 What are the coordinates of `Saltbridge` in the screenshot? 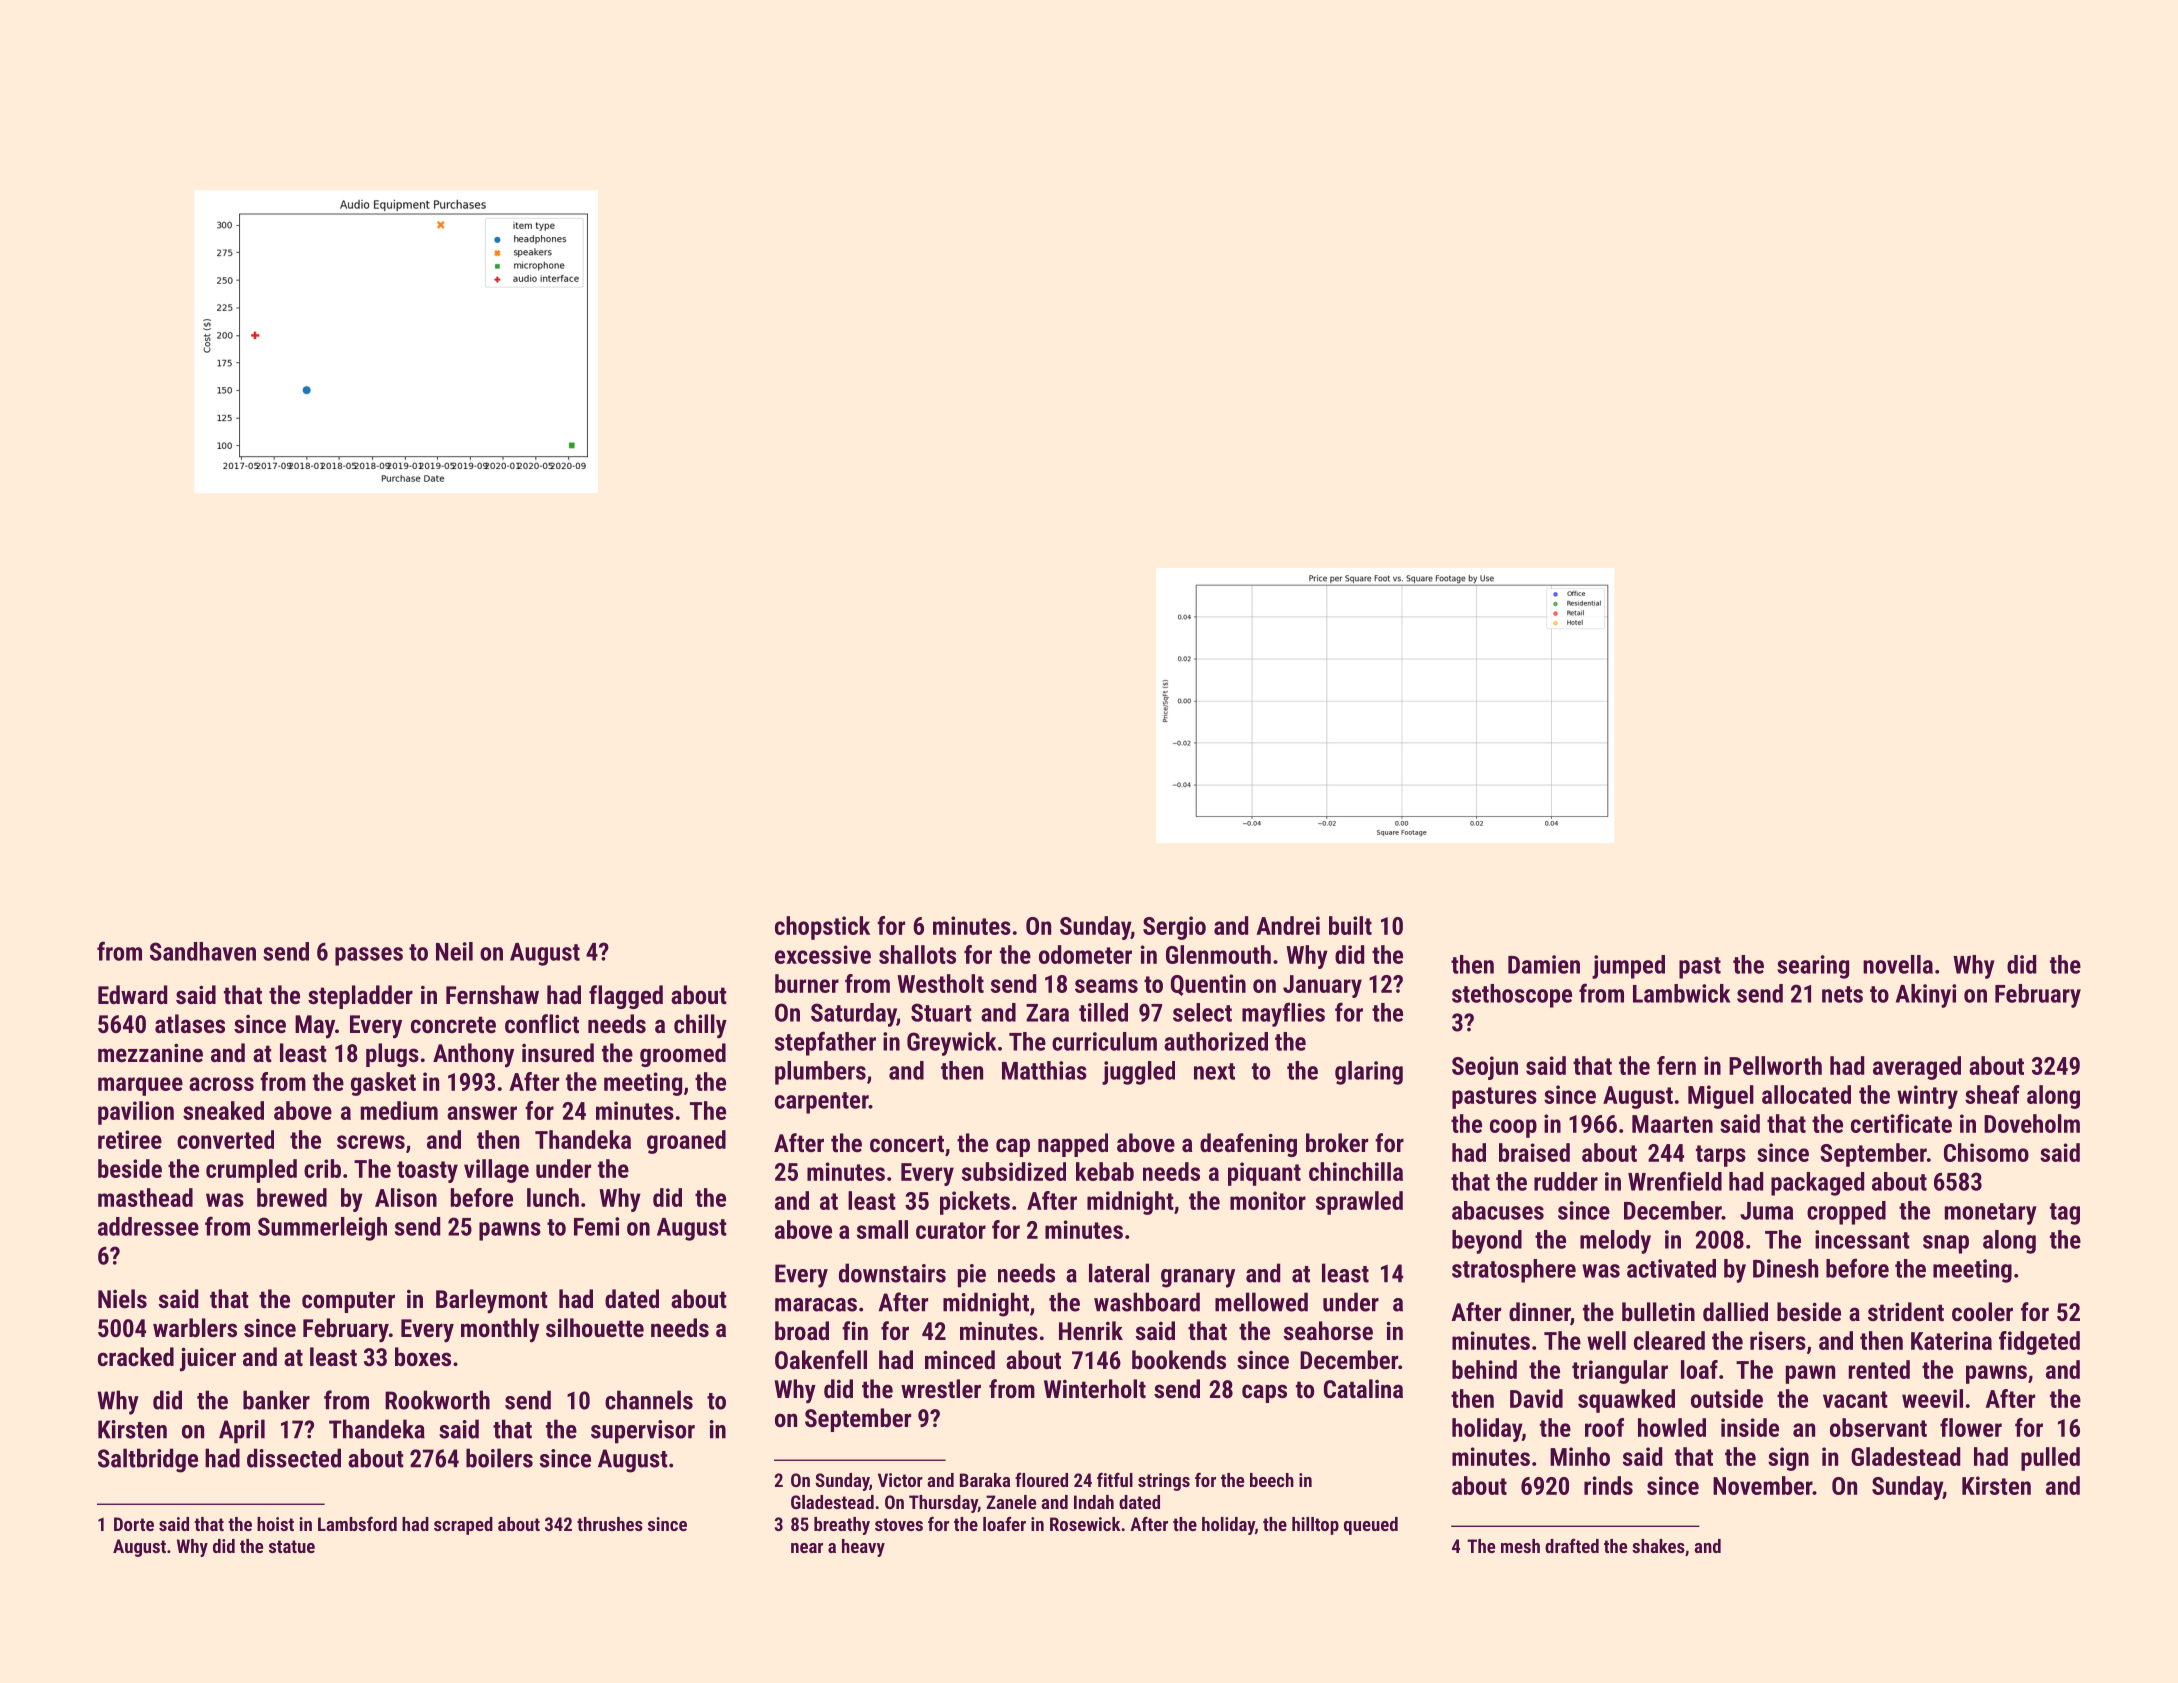 It's located at (148, 1460).
